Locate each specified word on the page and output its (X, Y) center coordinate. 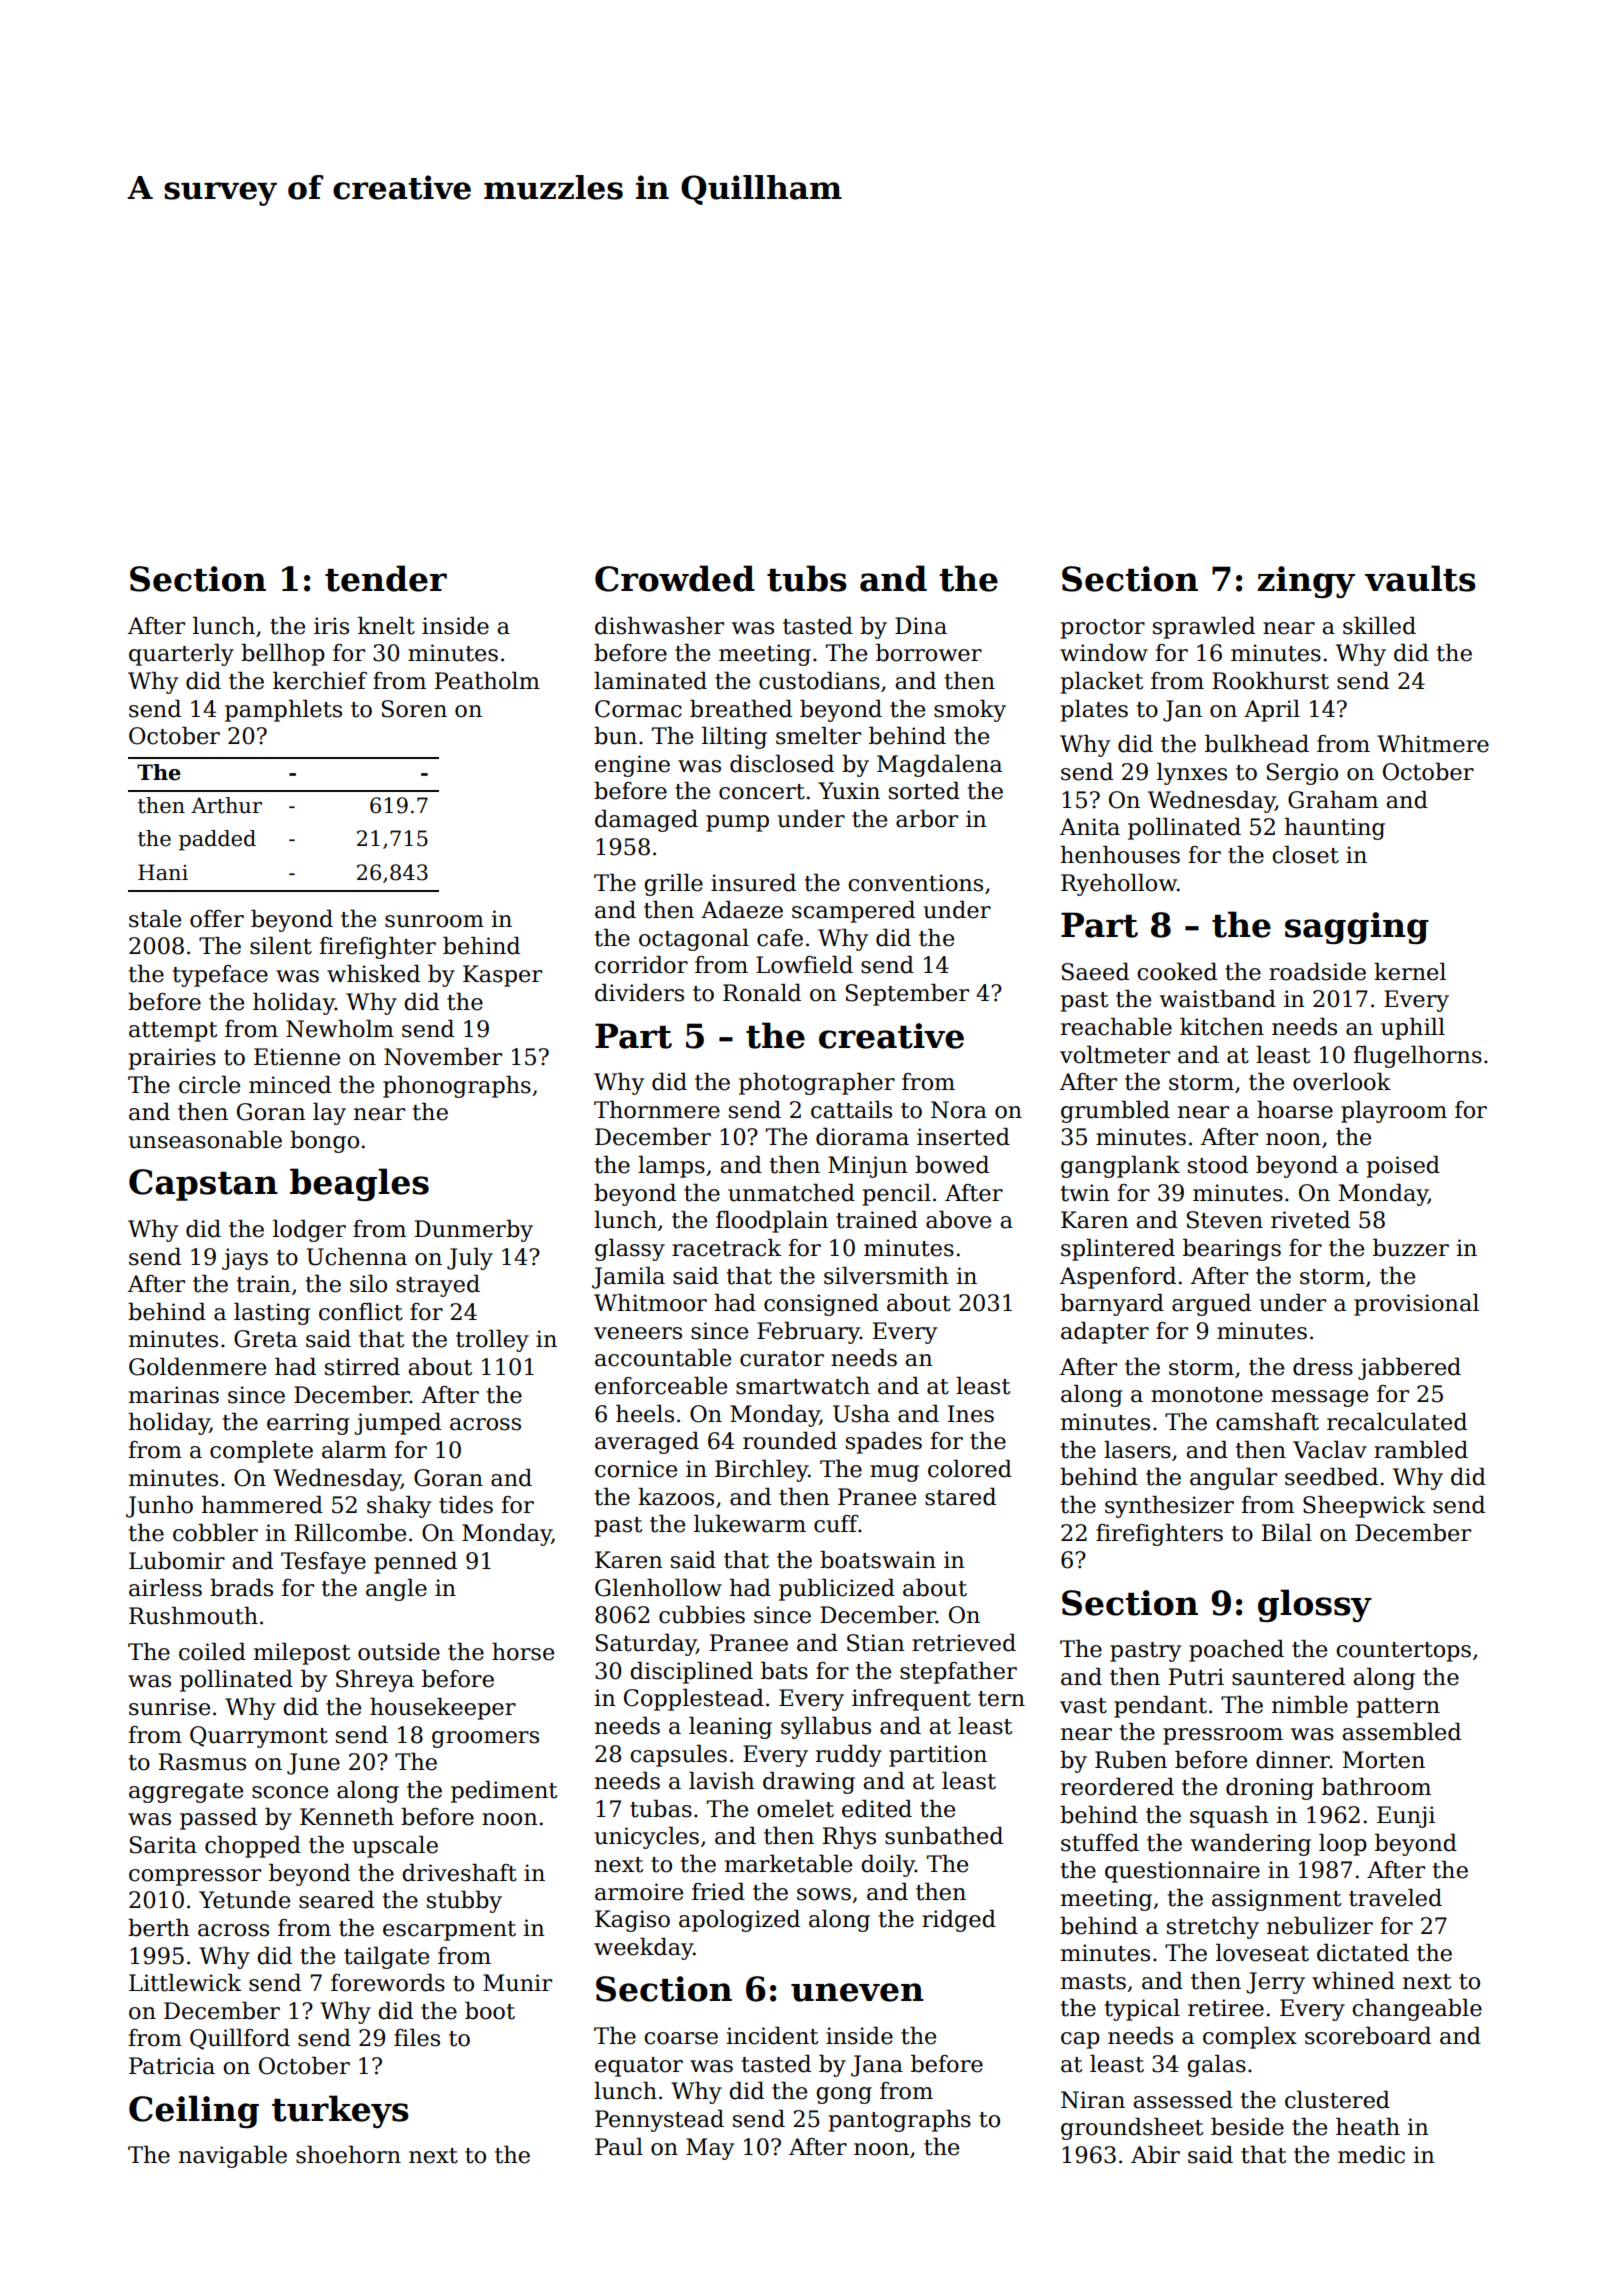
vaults (1420, 578)
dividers (639, 993)
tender (386, 578)
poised (1403, 1167)
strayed (438, 1286)
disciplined (691, 1673)
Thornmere (657, 1110)
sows (824, 1894)
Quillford (240, 2039)
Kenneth (347, 1817)
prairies (172, 1059)
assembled (1401, 1732)
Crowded (675, 578)
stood (1218, 1165)
